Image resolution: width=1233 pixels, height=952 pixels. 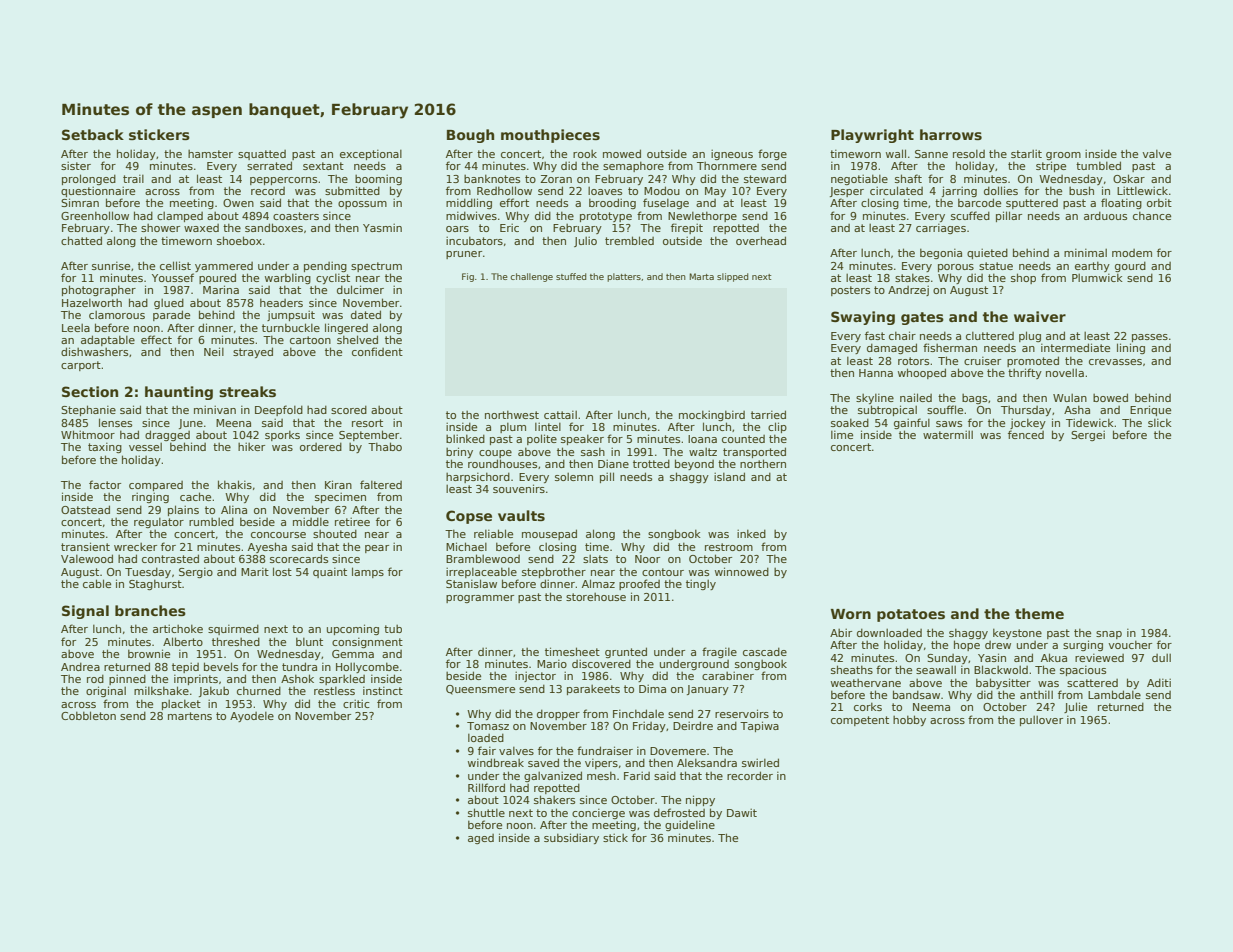 What do you see at coordinates (487, 750) in the image?
I see `fair` at bounding box center [487, 750].
